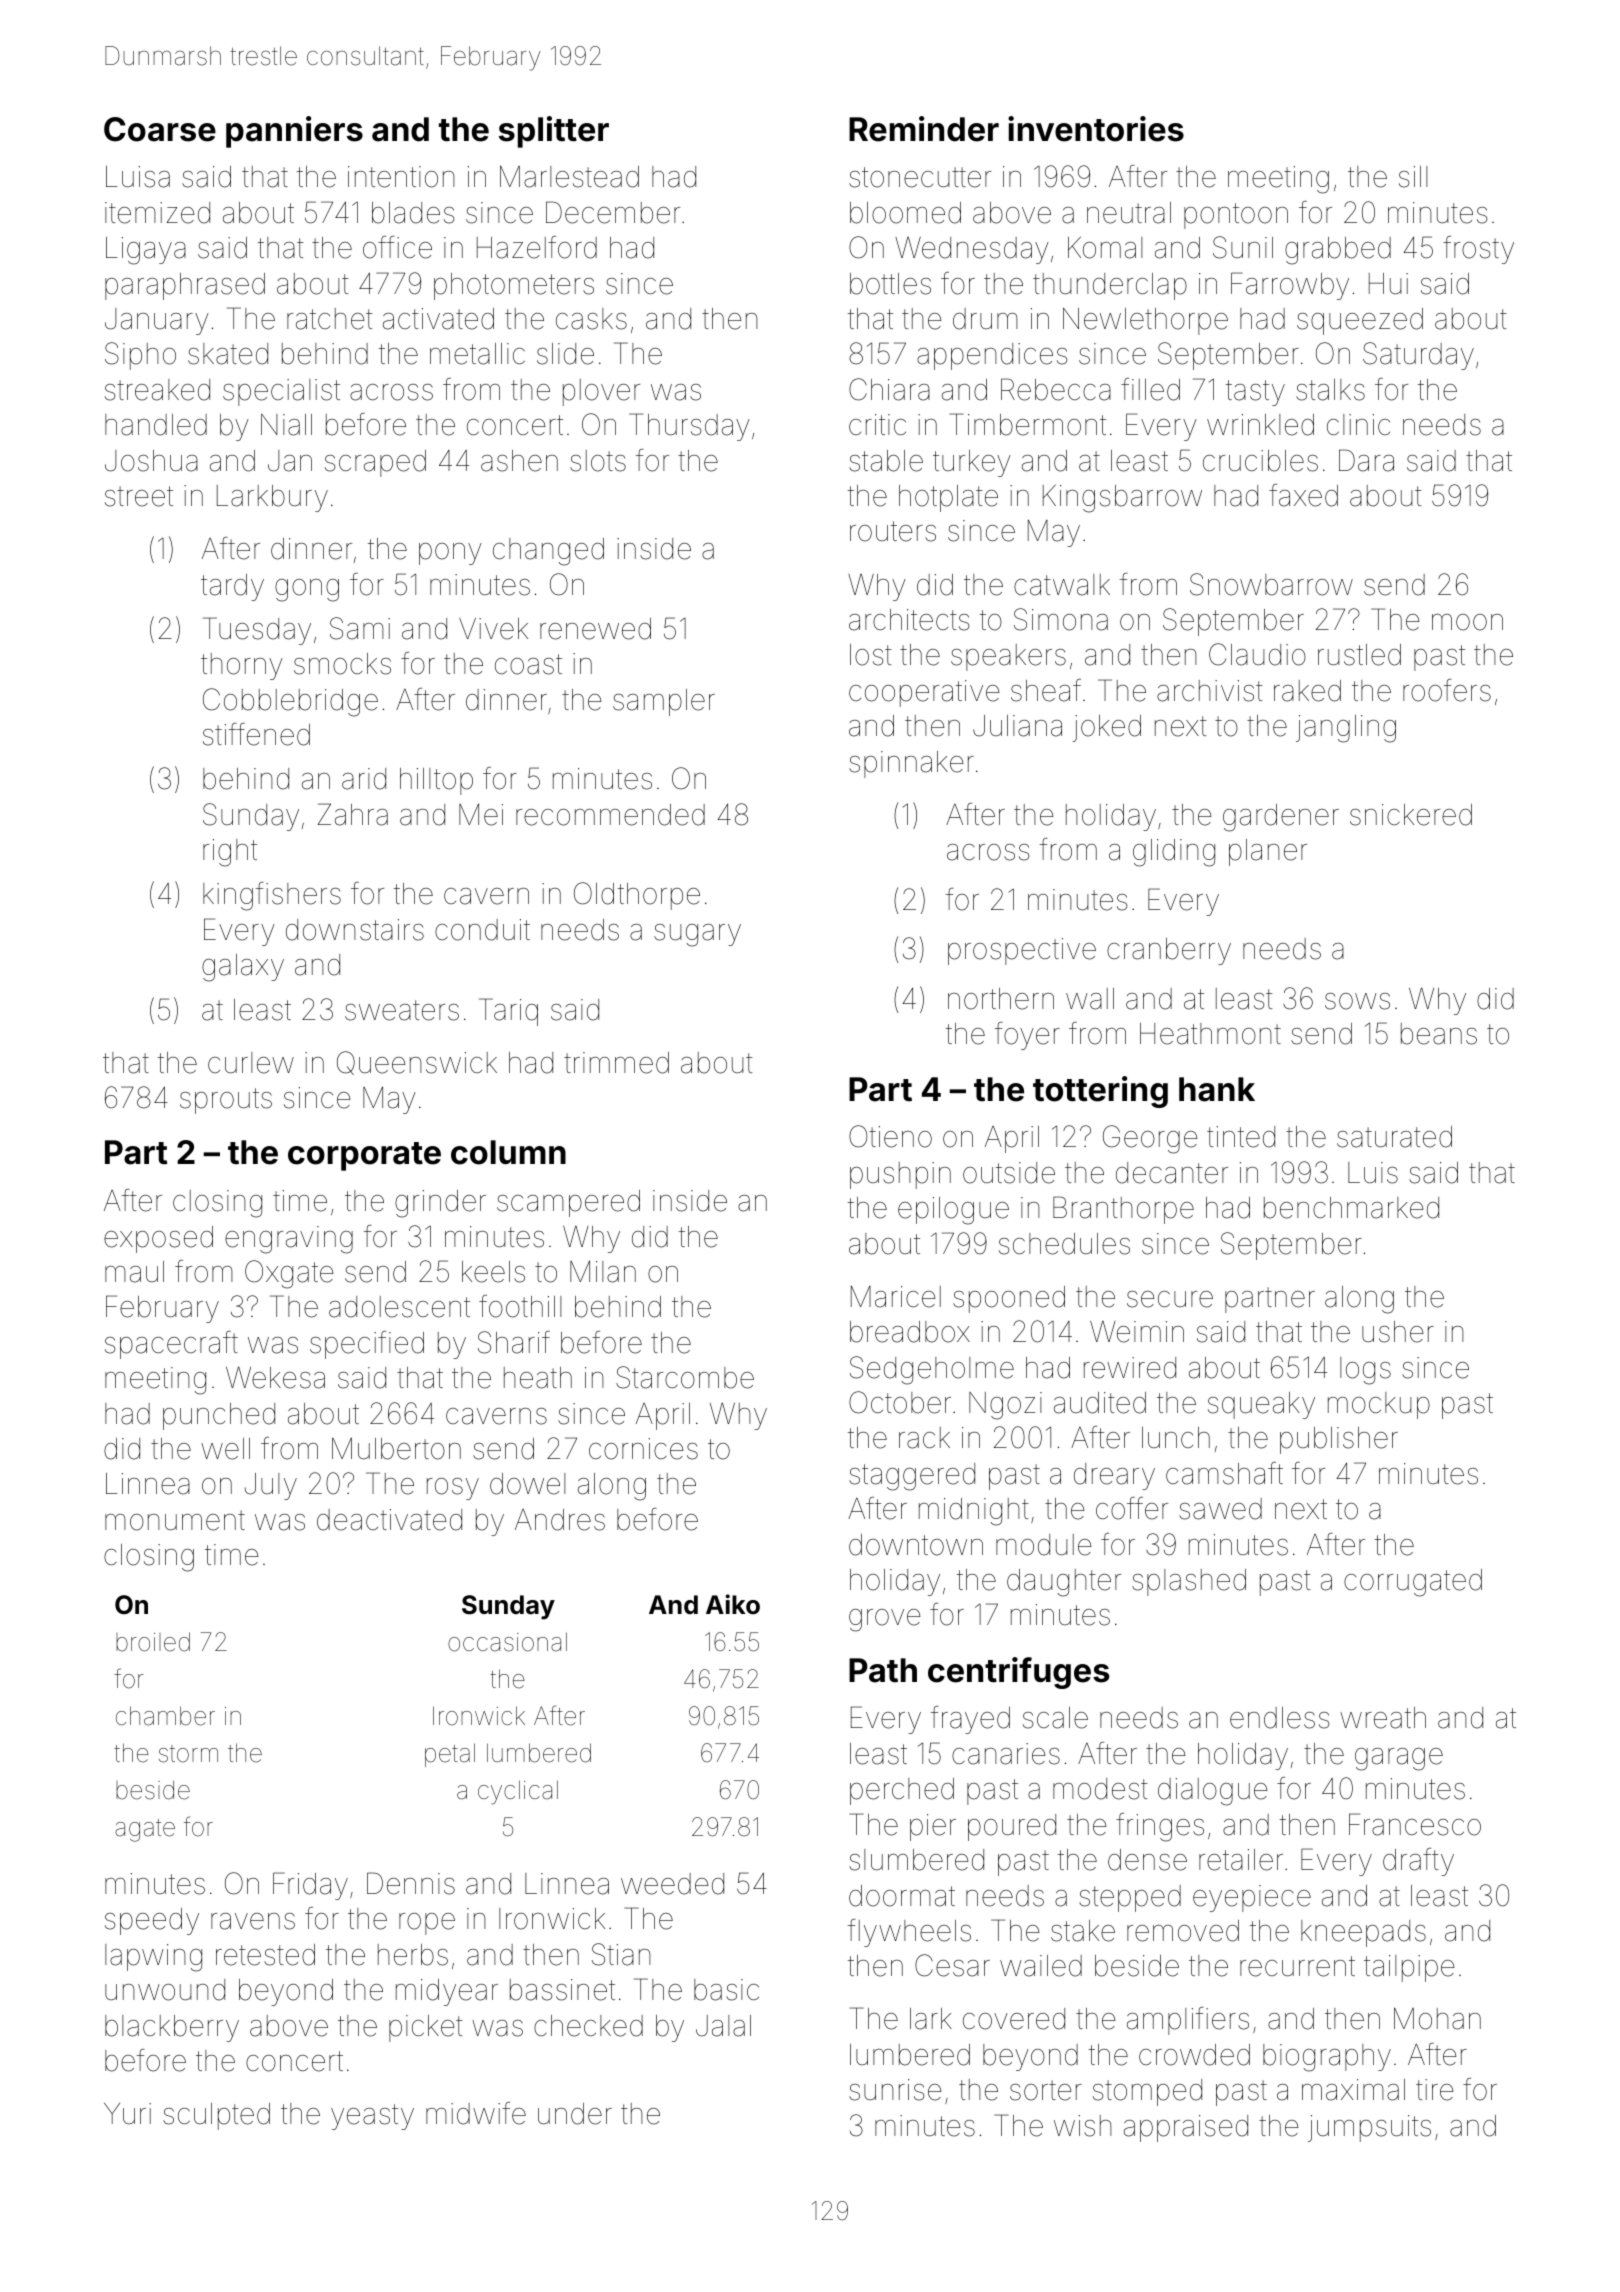 This screenshot has width=1620, height=2292. I want to click on ravens, so click(253, 1921).
